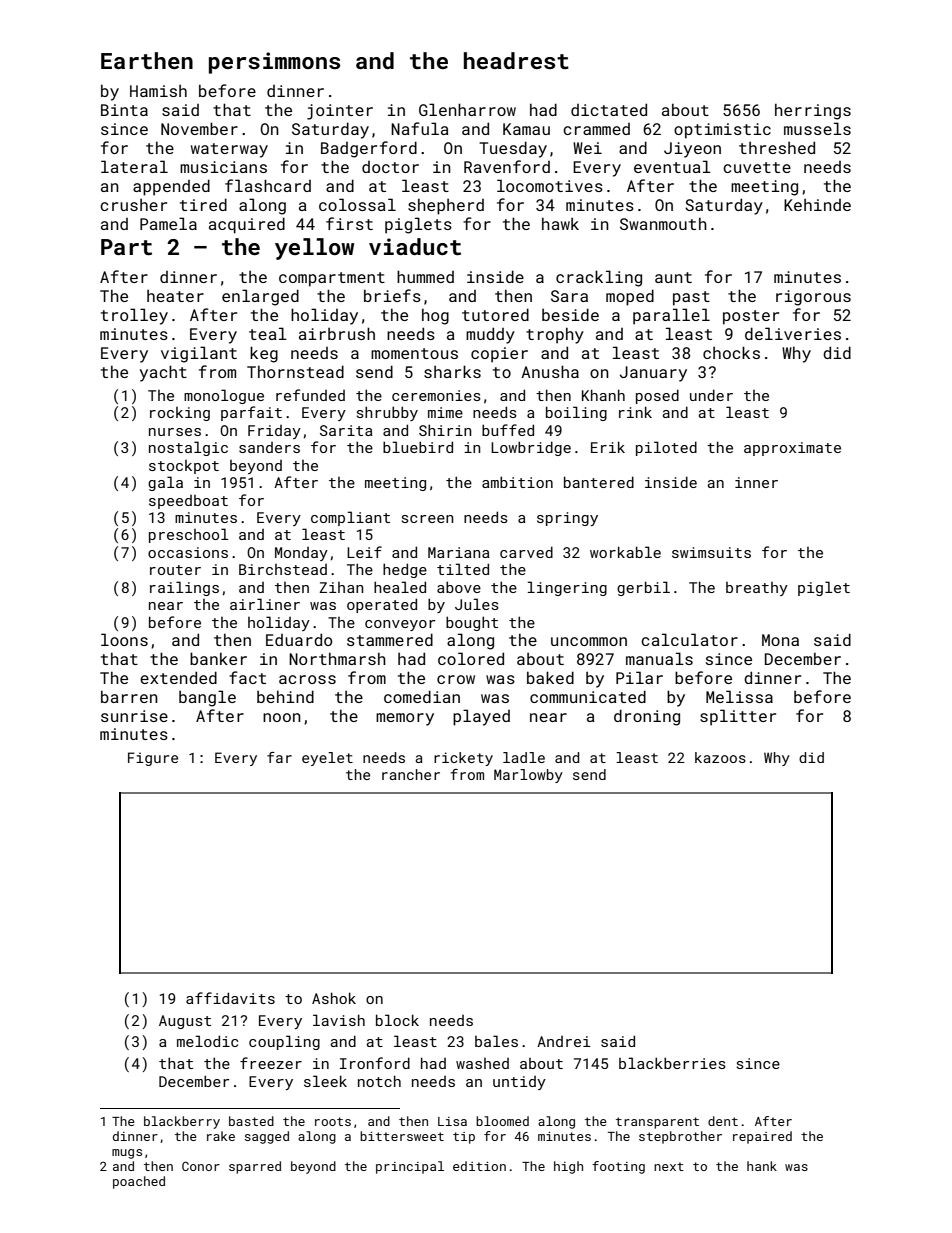  What do you see at coordinates (720, 757) in the page?
I see `kazoos` at bounding box center [720, 757].
